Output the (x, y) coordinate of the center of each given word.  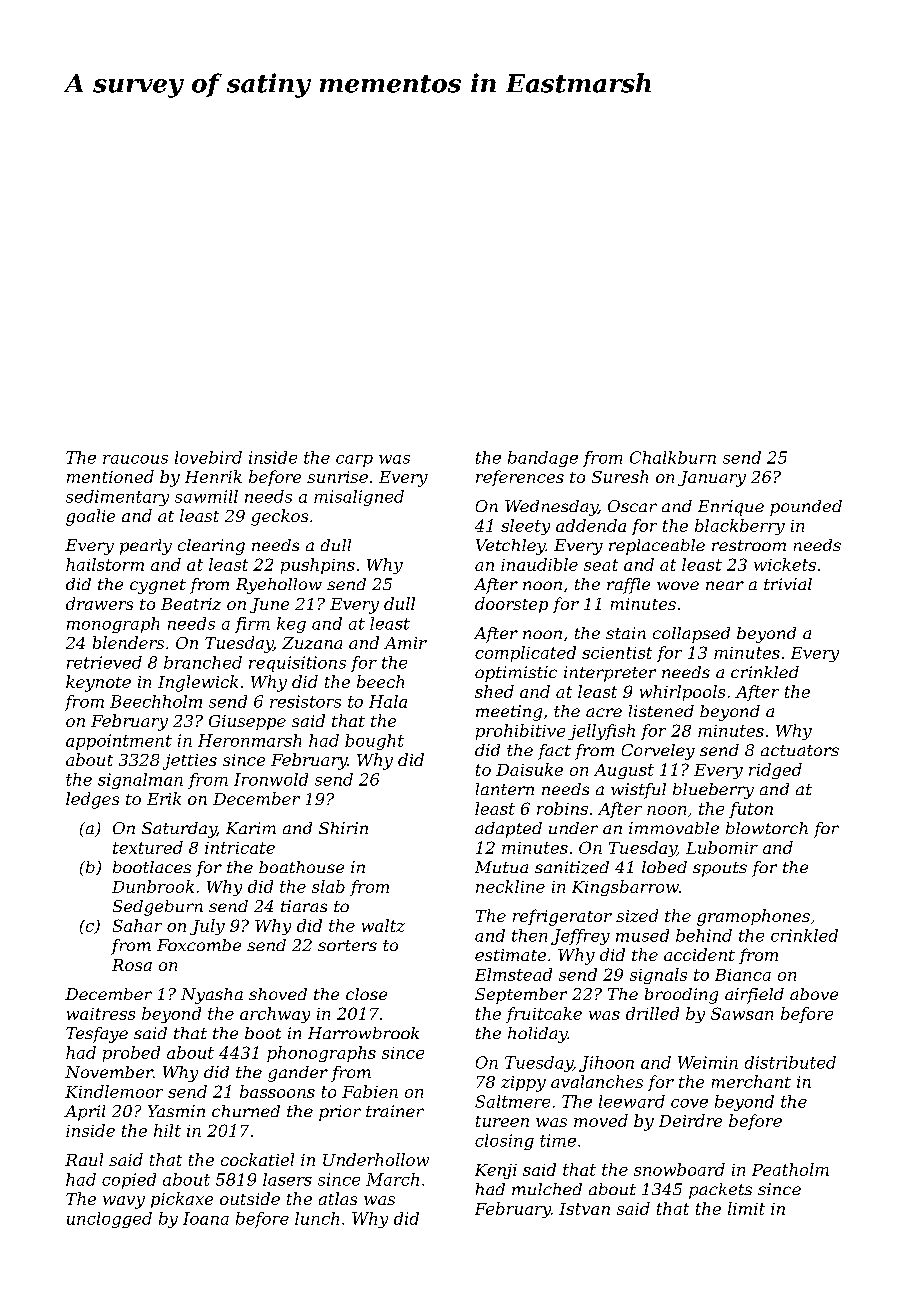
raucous (135, 459)
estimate (510, 955)
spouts (720, 869)
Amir (405, 643)
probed (131, 1054)
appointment (119, 742)
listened (661, 711)
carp (354, 461)
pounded (806, 508)
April (84, 1113)
